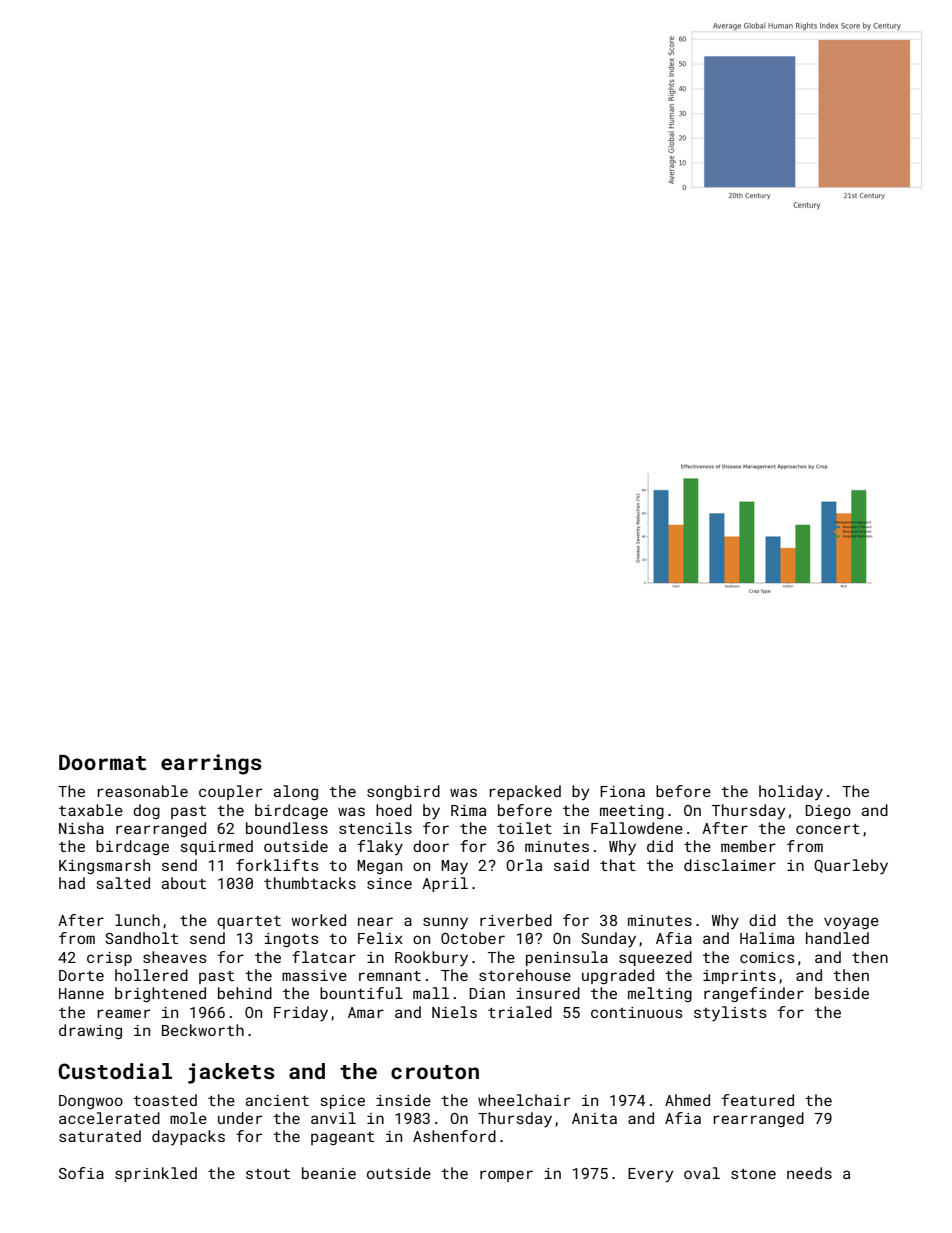 Image resolution: width=952 pixels, height=1233 pixels. I want to click on beside, so click(842, 993).
